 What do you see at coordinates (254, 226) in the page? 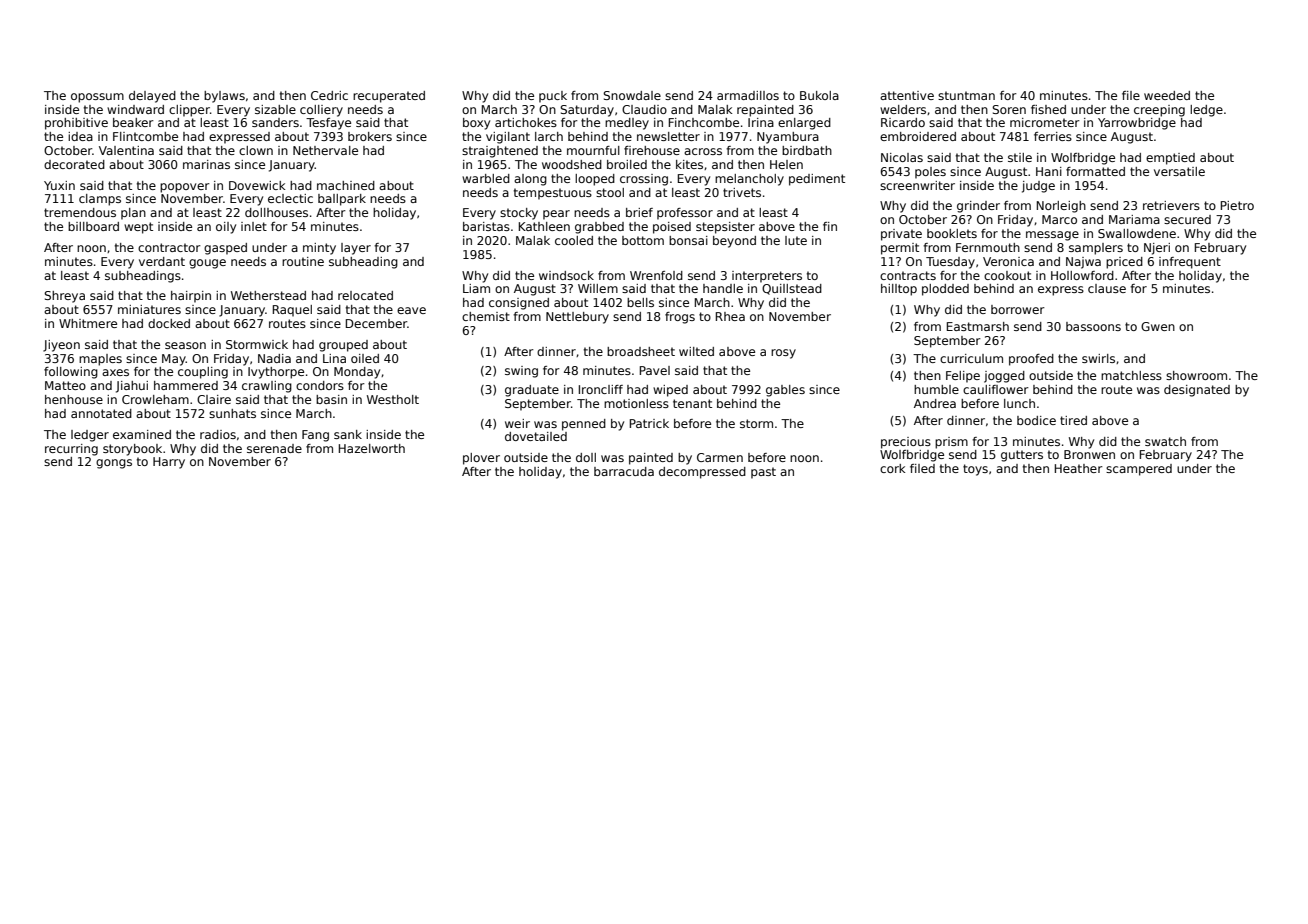
I see `inlet` at bounding box center [254, 226].
